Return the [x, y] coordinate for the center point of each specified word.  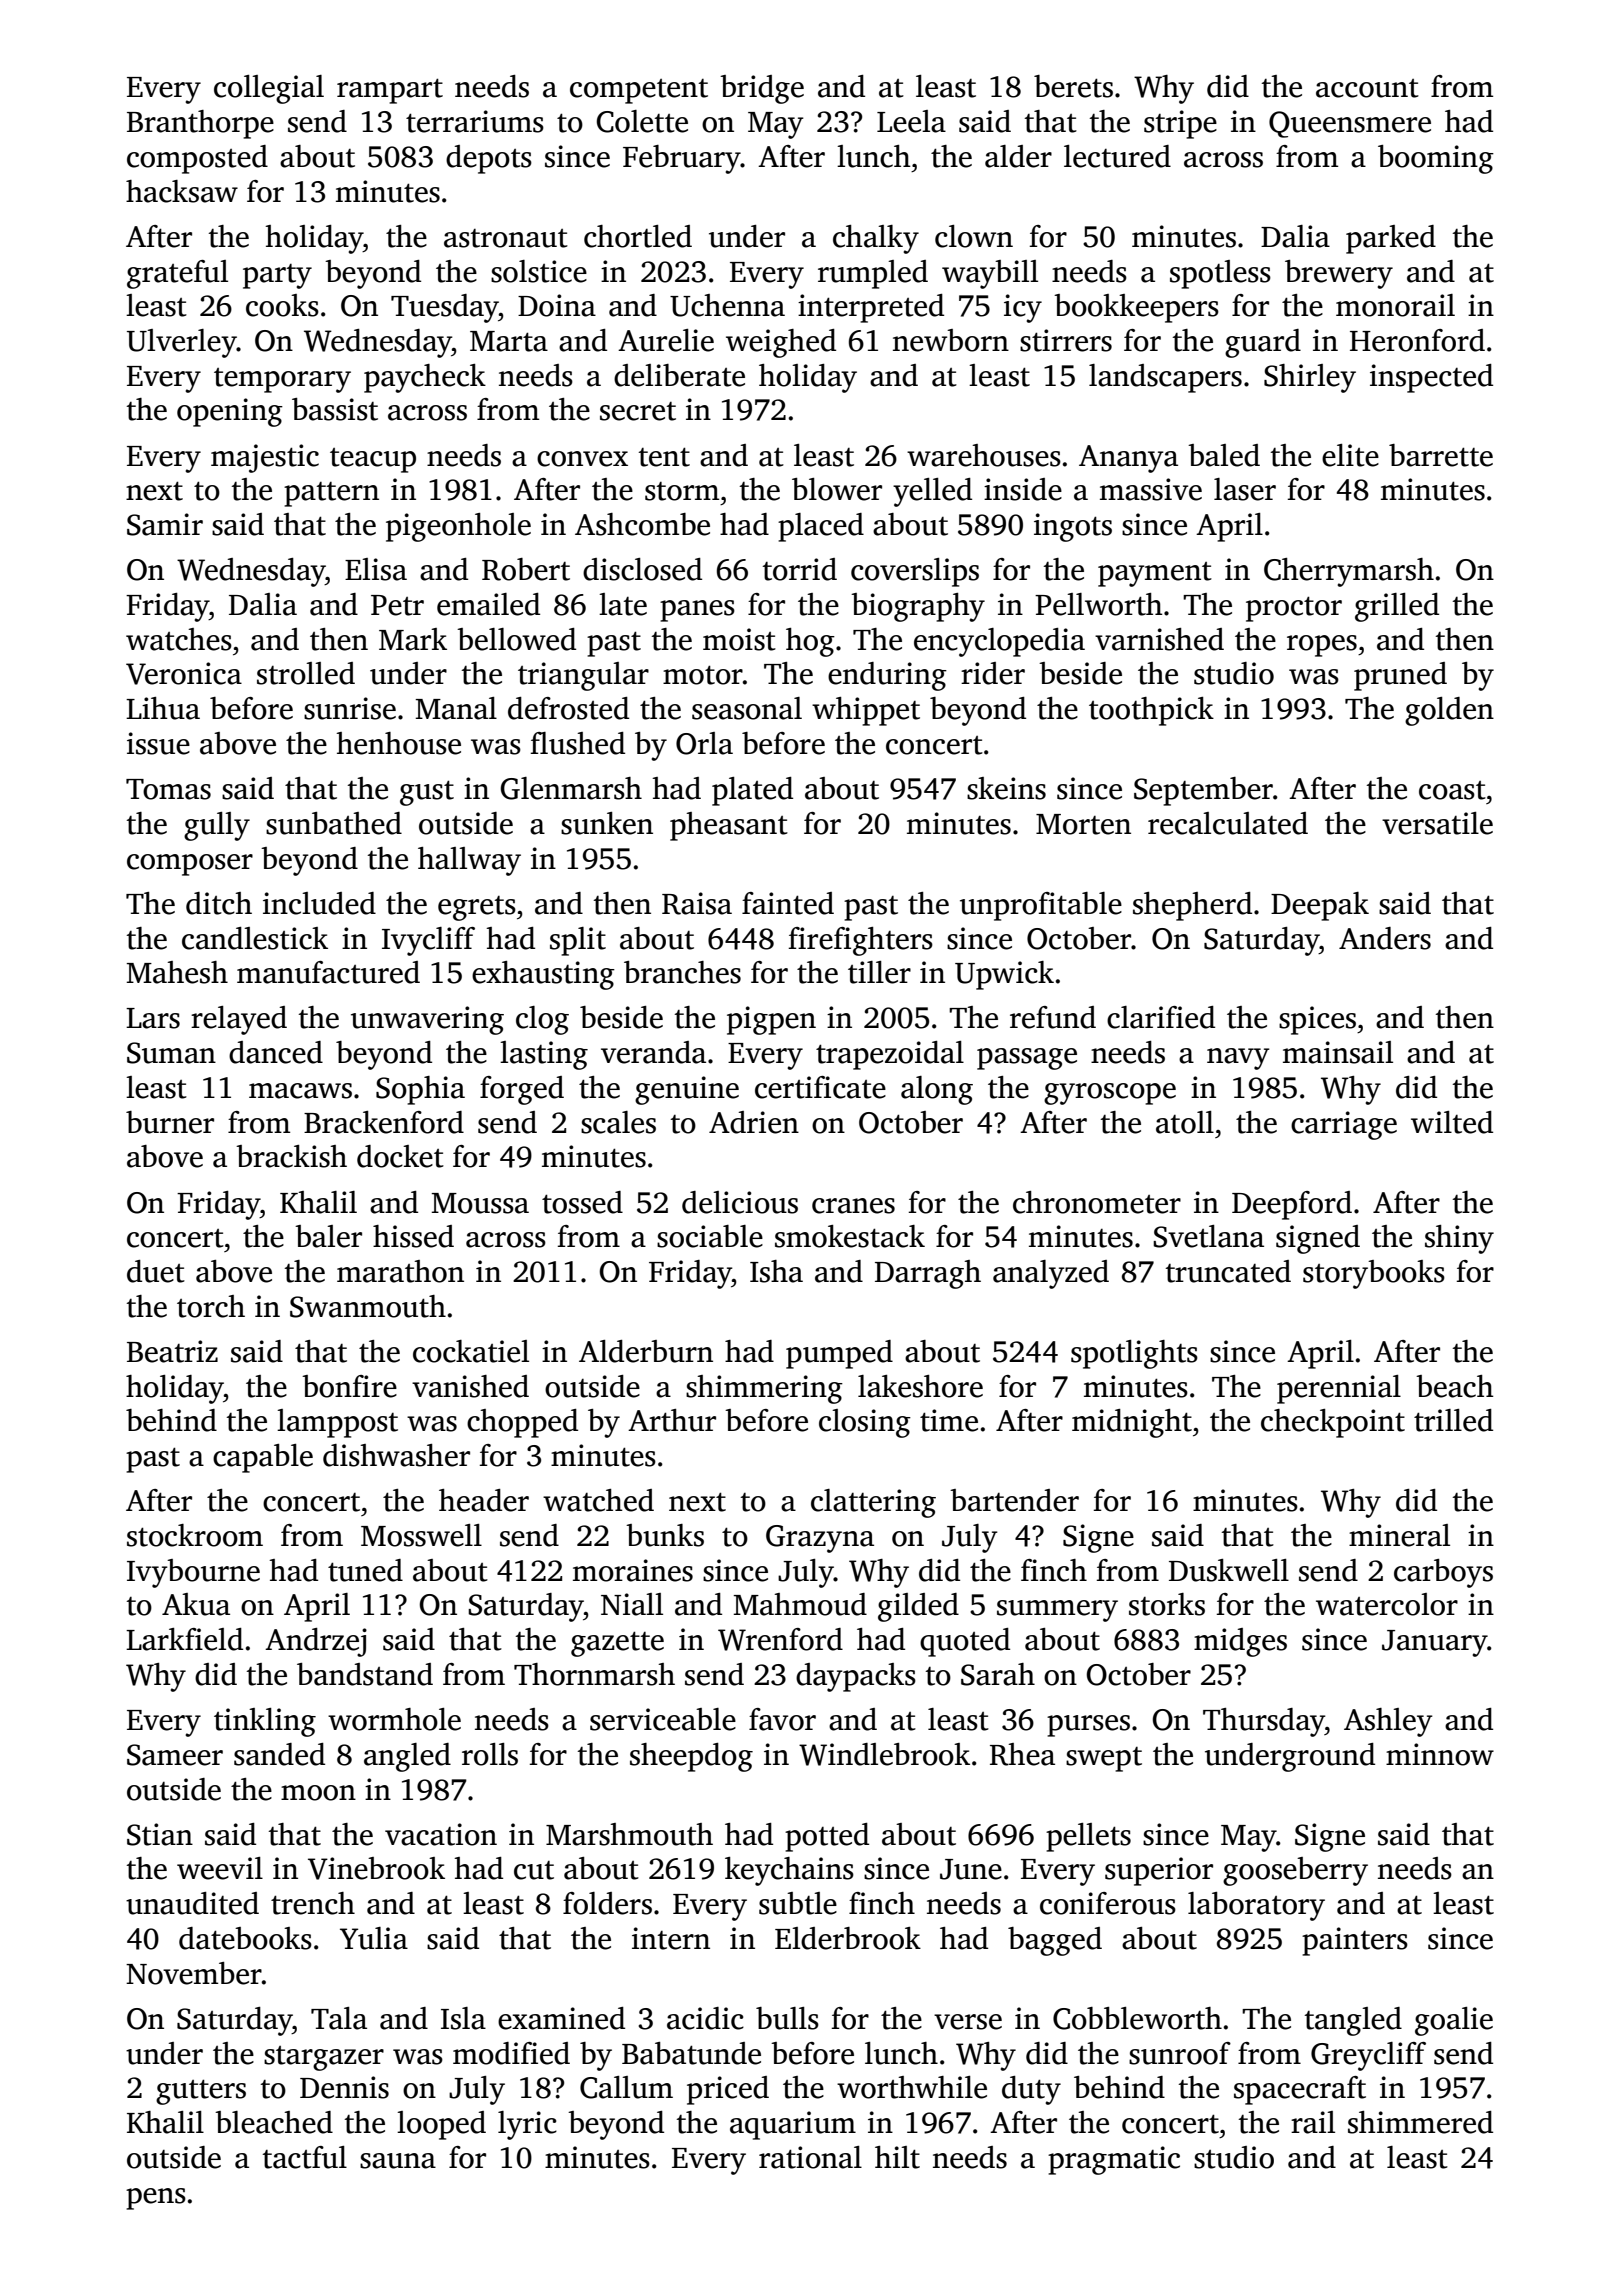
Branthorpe [200, 124]
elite [1350, 455]
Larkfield [184, 1639]
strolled [306, 673]
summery [1057, 1611]
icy [1023, 308]
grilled [1397, 607]
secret [638, 411]
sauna [398, 2161]
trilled [1453, 1420]
